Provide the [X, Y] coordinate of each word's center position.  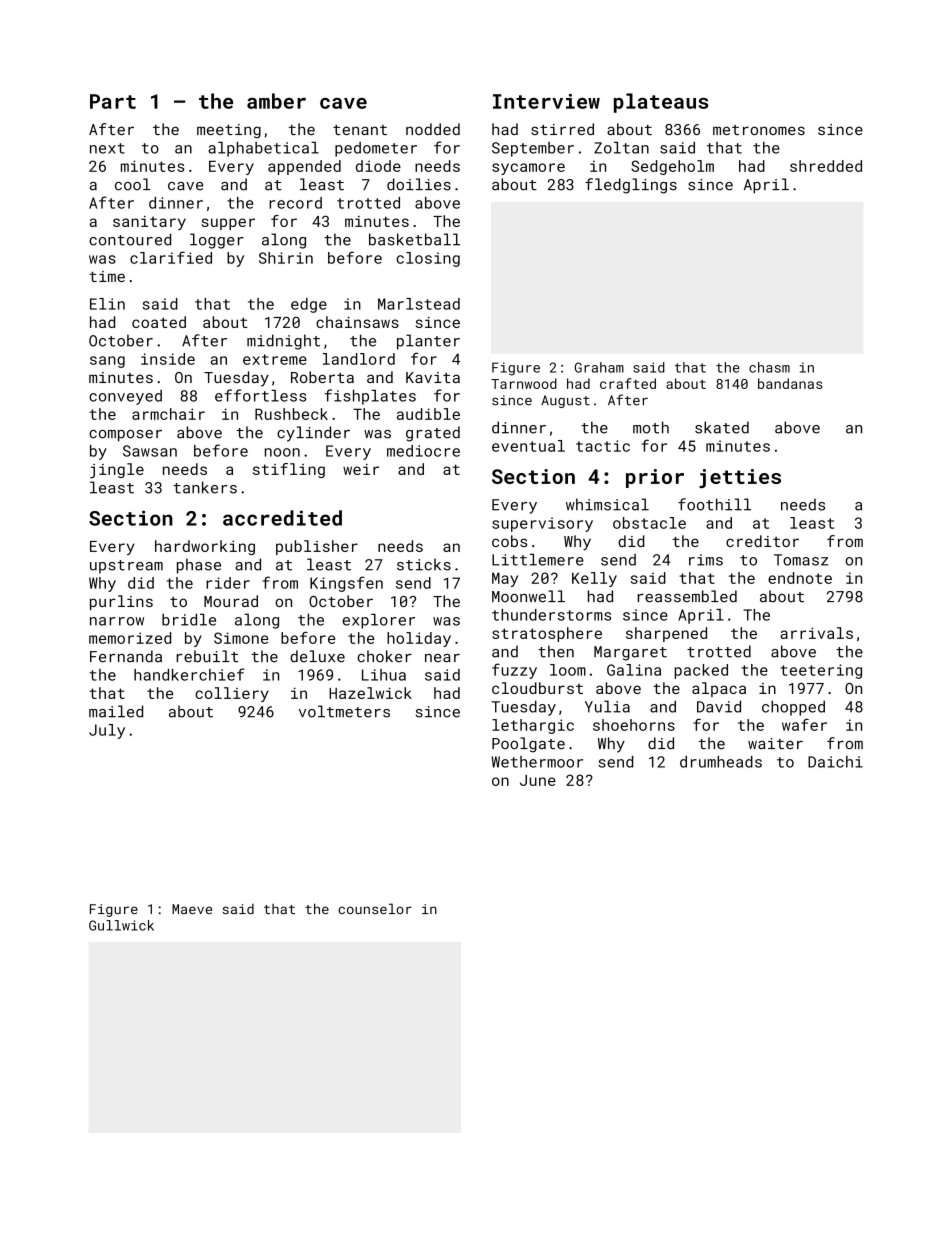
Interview [546, 101]
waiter [775, 743]
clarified [171, 257]
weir [361, 469]
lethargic [533, 726]
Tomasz [801, 560]
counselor [375, 908]
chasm [769, 367]
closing [428, 259]
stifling [289, 470]
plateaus [661, 103]
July [107, 731]
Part [113, 101]
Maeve [192, 909]
